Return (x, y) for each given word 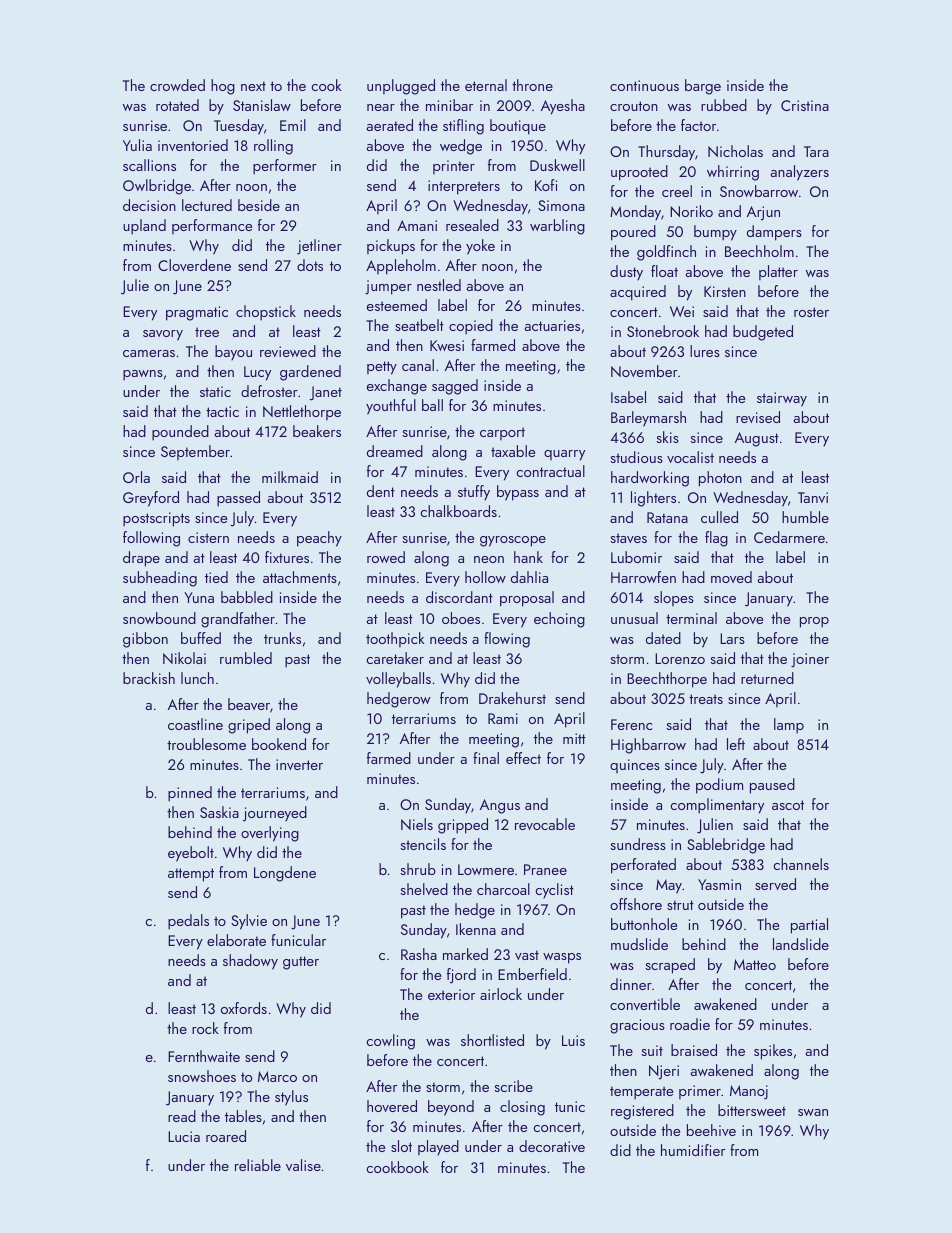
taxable (513, 451)
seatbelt (419, 325)
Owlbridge (157, 187)
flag (716, 539)
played (438, 1147)
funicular (298, 940)
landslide (801, 944)
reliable (258, 1165)
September (195, 452)
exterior (451, 994)
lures (705, 351)
